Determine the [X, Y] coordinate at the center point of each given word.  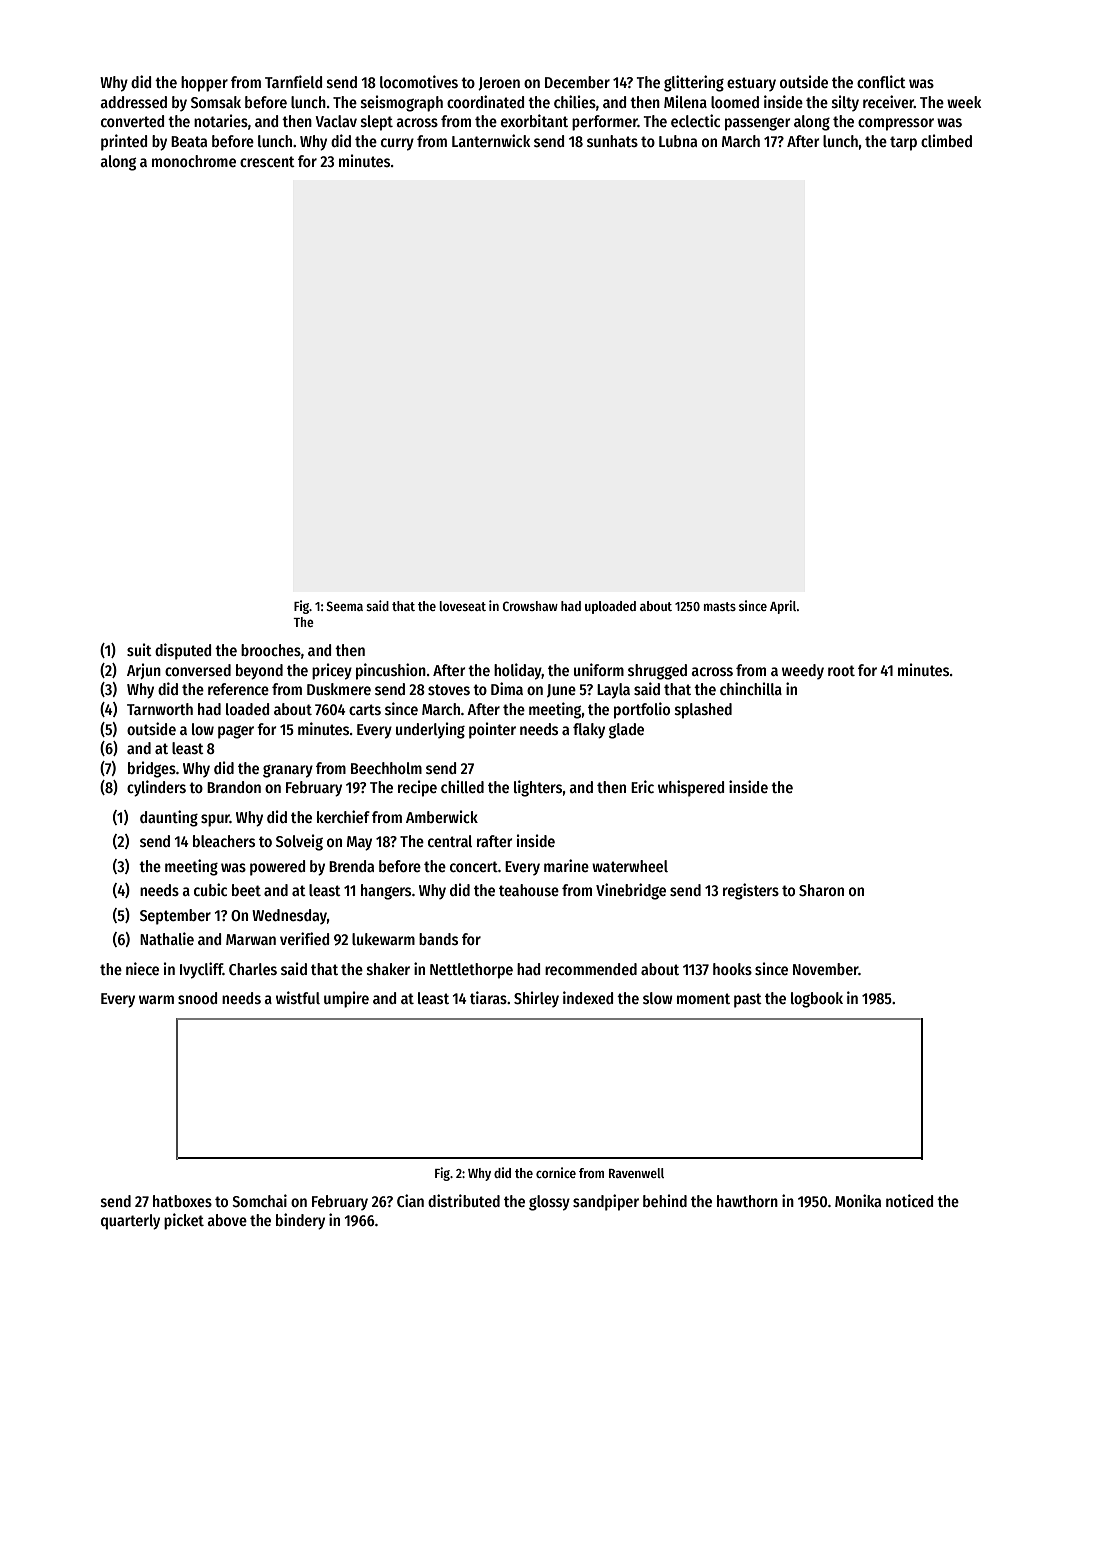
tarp [903, 143]
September [175, 917]
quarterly [130, 1222]
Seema [345, 606]
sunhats [612, 141]
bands [438, 939]
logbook [817, 1000]
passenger [757, 124]
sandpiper [606, 1202]
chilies [575, 101]
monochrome [194, 161]
